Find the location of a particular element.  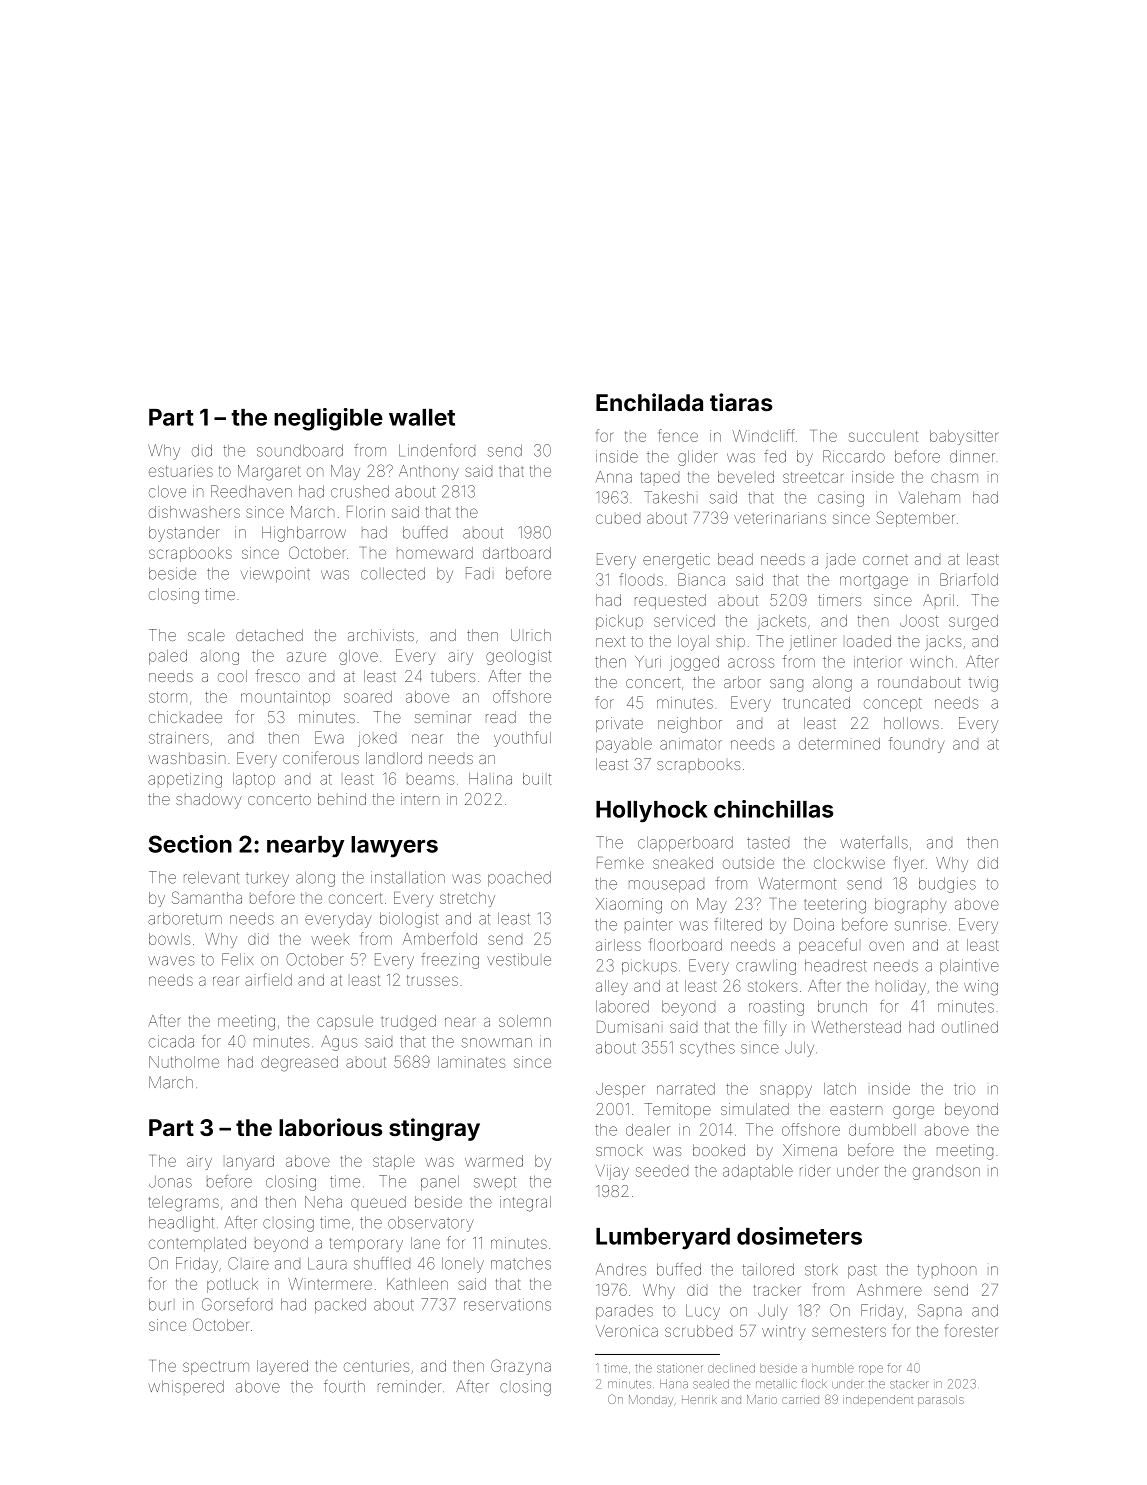

whispered is located at coordinates (186, 1386).
